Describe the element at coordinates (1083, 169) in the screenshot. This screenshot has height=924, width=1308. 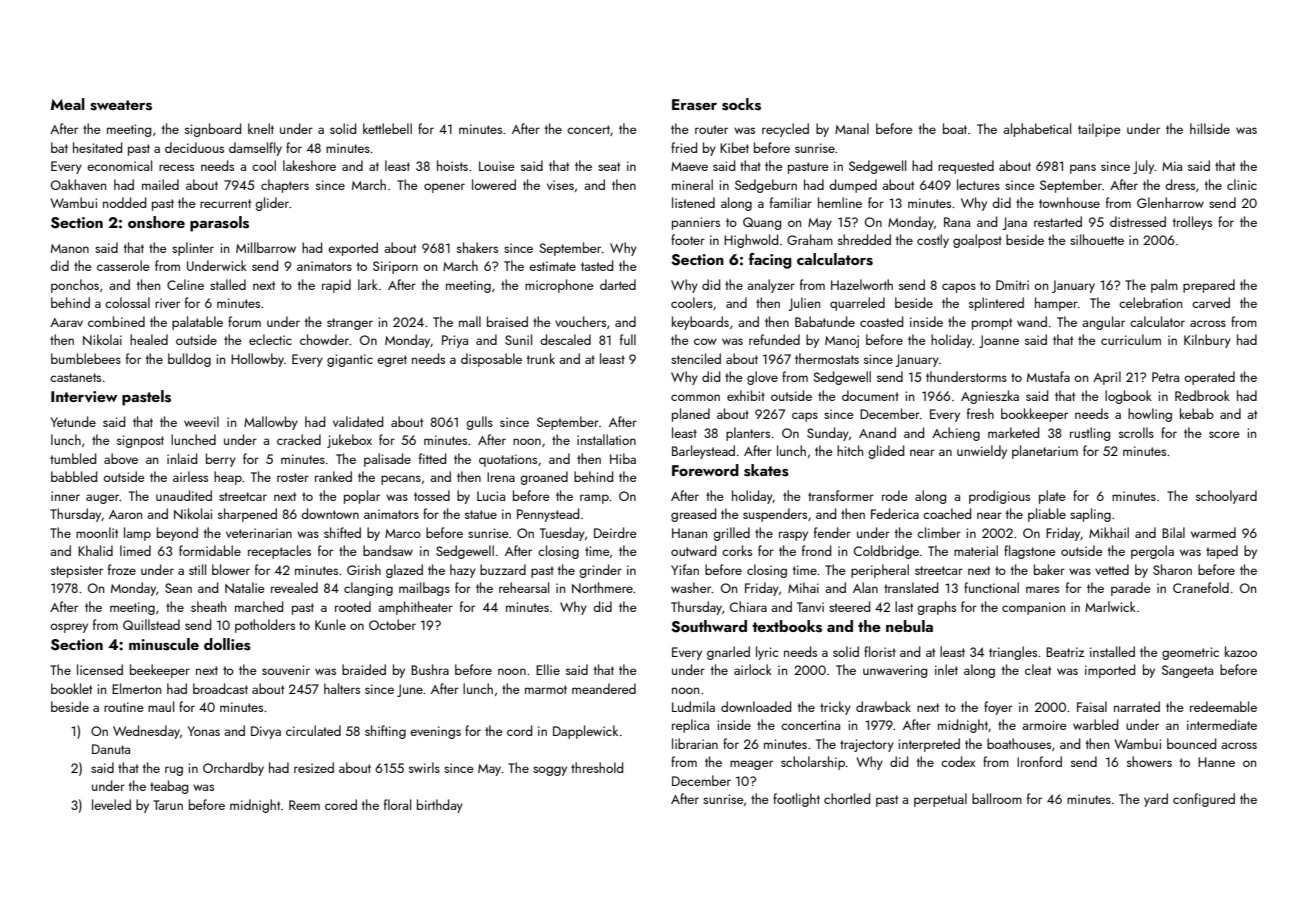
I see `pans` at that location.
